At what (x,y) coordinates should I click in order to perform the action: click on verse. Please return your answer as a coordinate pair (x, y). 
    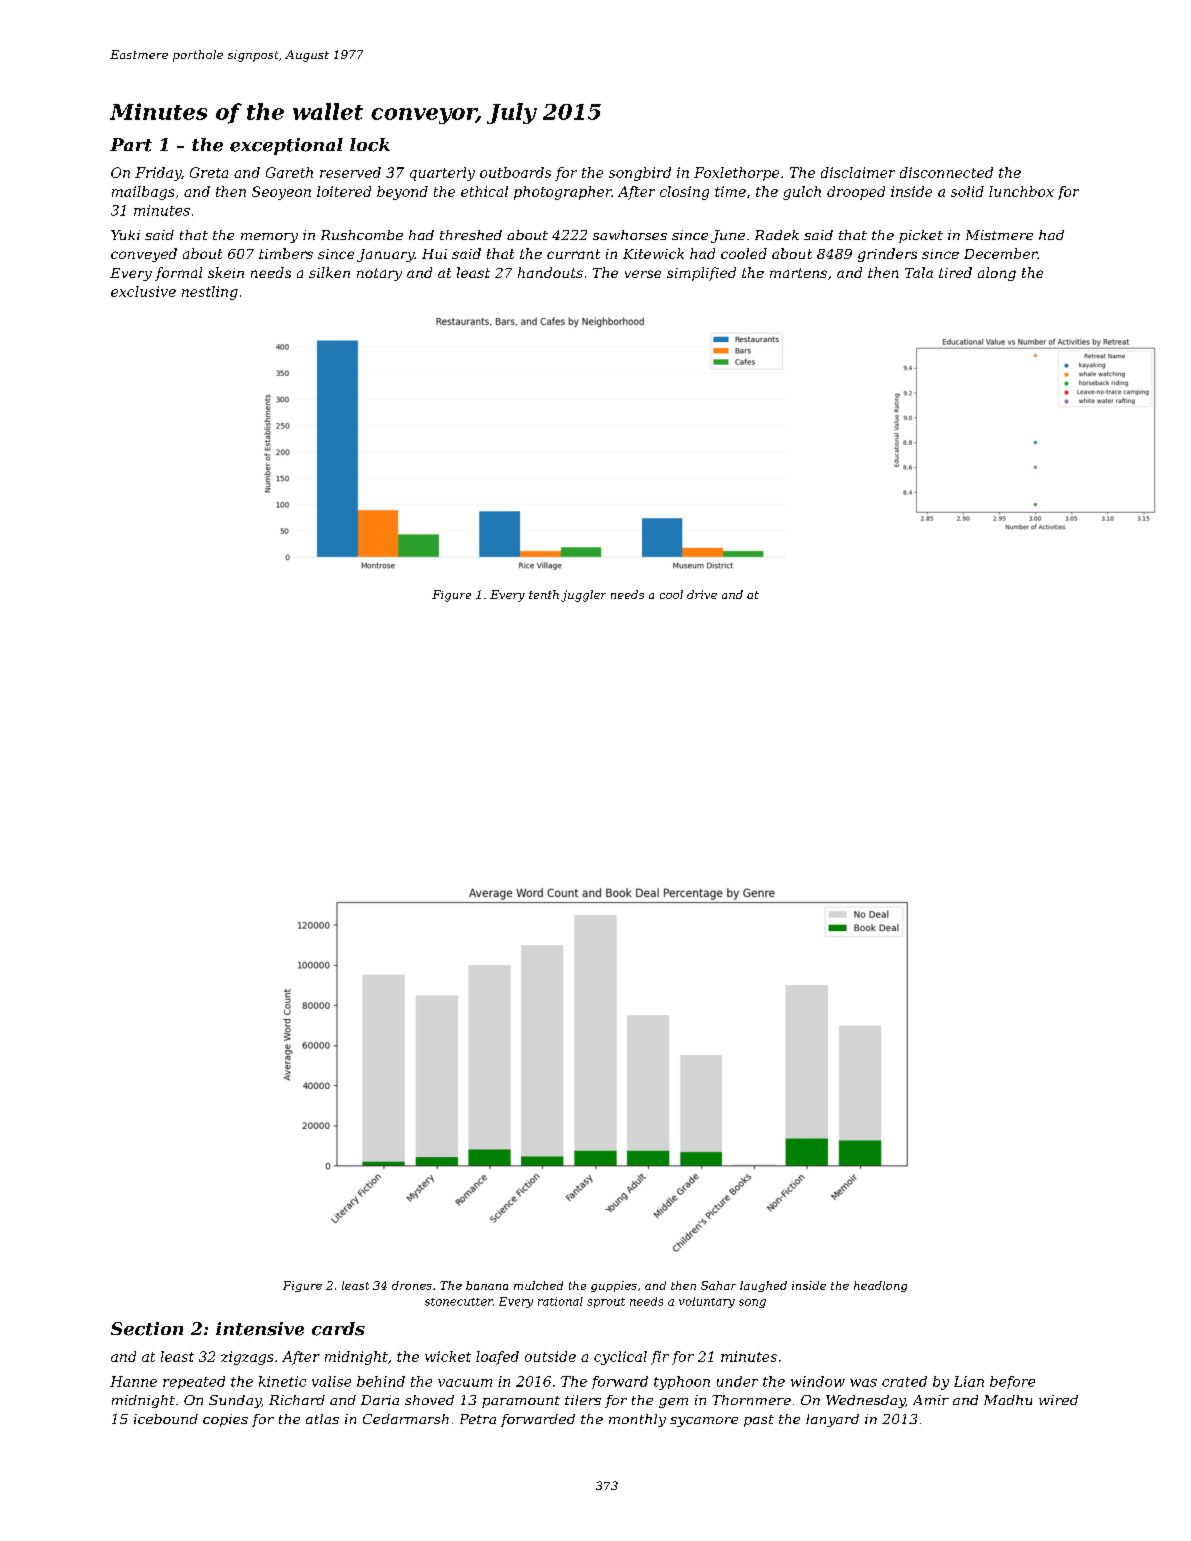
    Looking at the image, I should click on (643, 274).
